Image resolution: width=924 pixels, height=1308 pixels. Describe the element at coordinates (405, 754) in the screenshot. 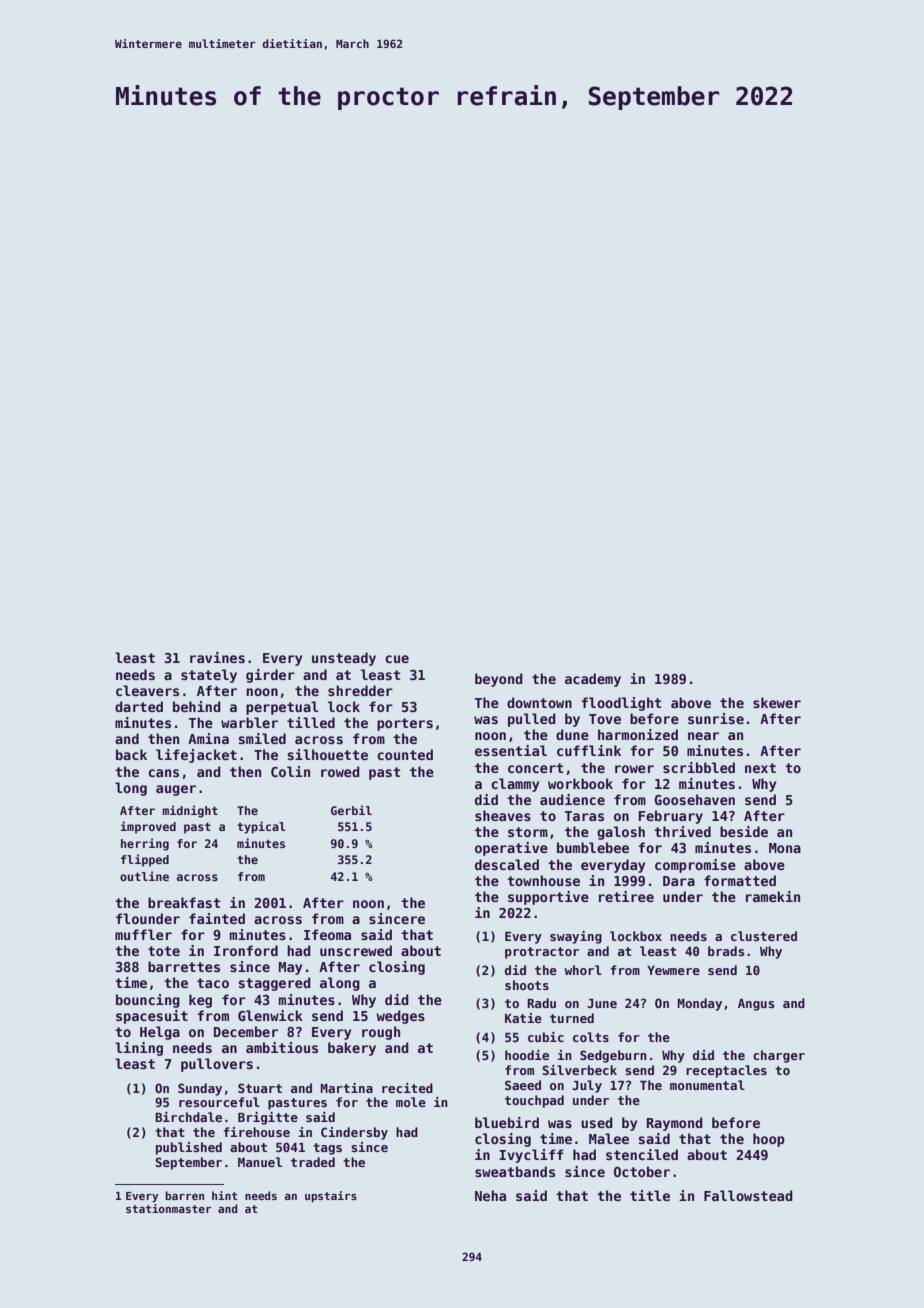

I see `counted` at that location.
